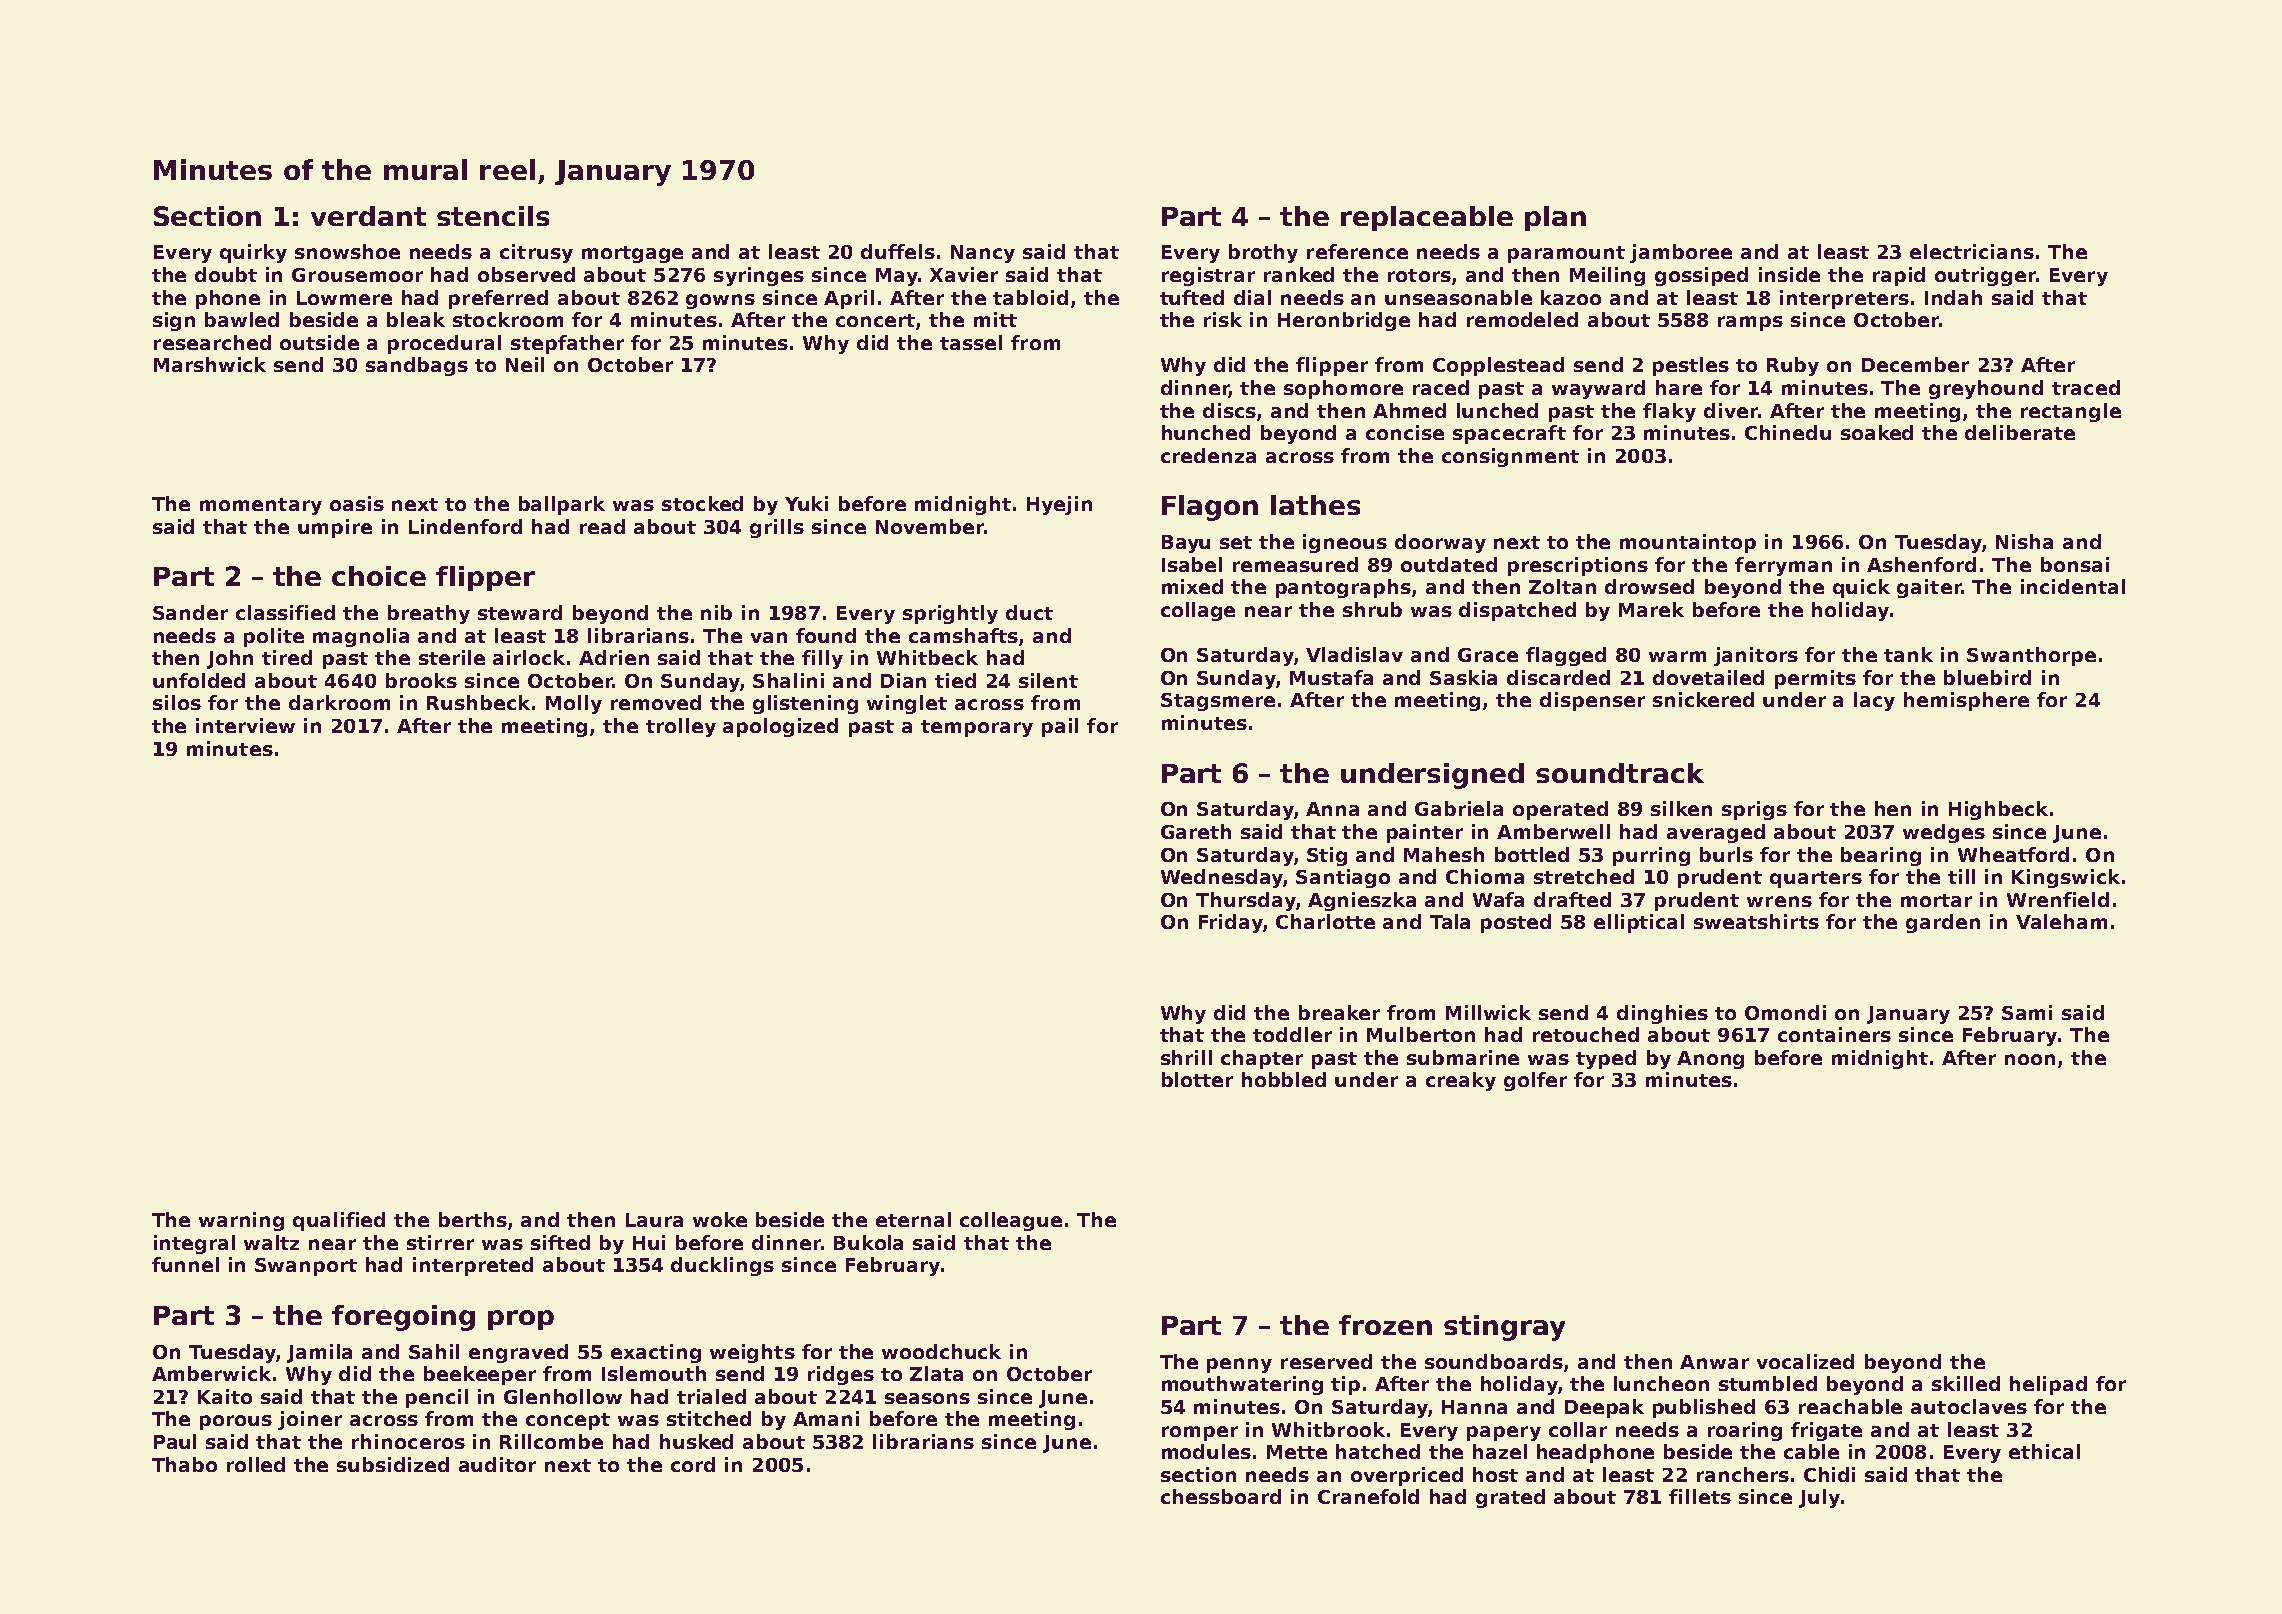 The width and height of the screenshot is (2282, 1614). What do you see at coordinates (335, 528) in the screenshot?
I see `umpire` at bounding box center [335, 528].
